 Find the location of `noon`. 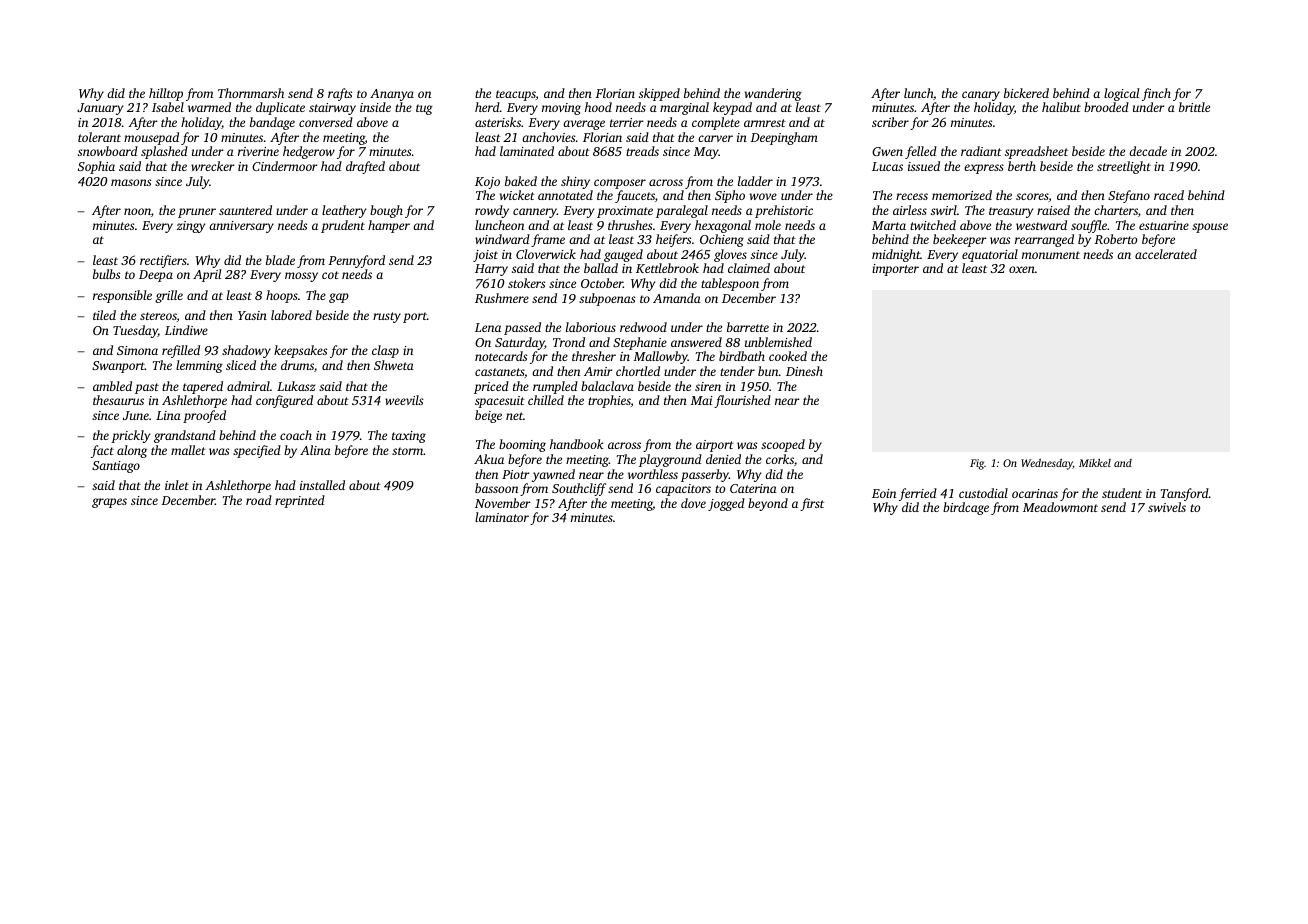

noon is located at coordinates (137, 211).
